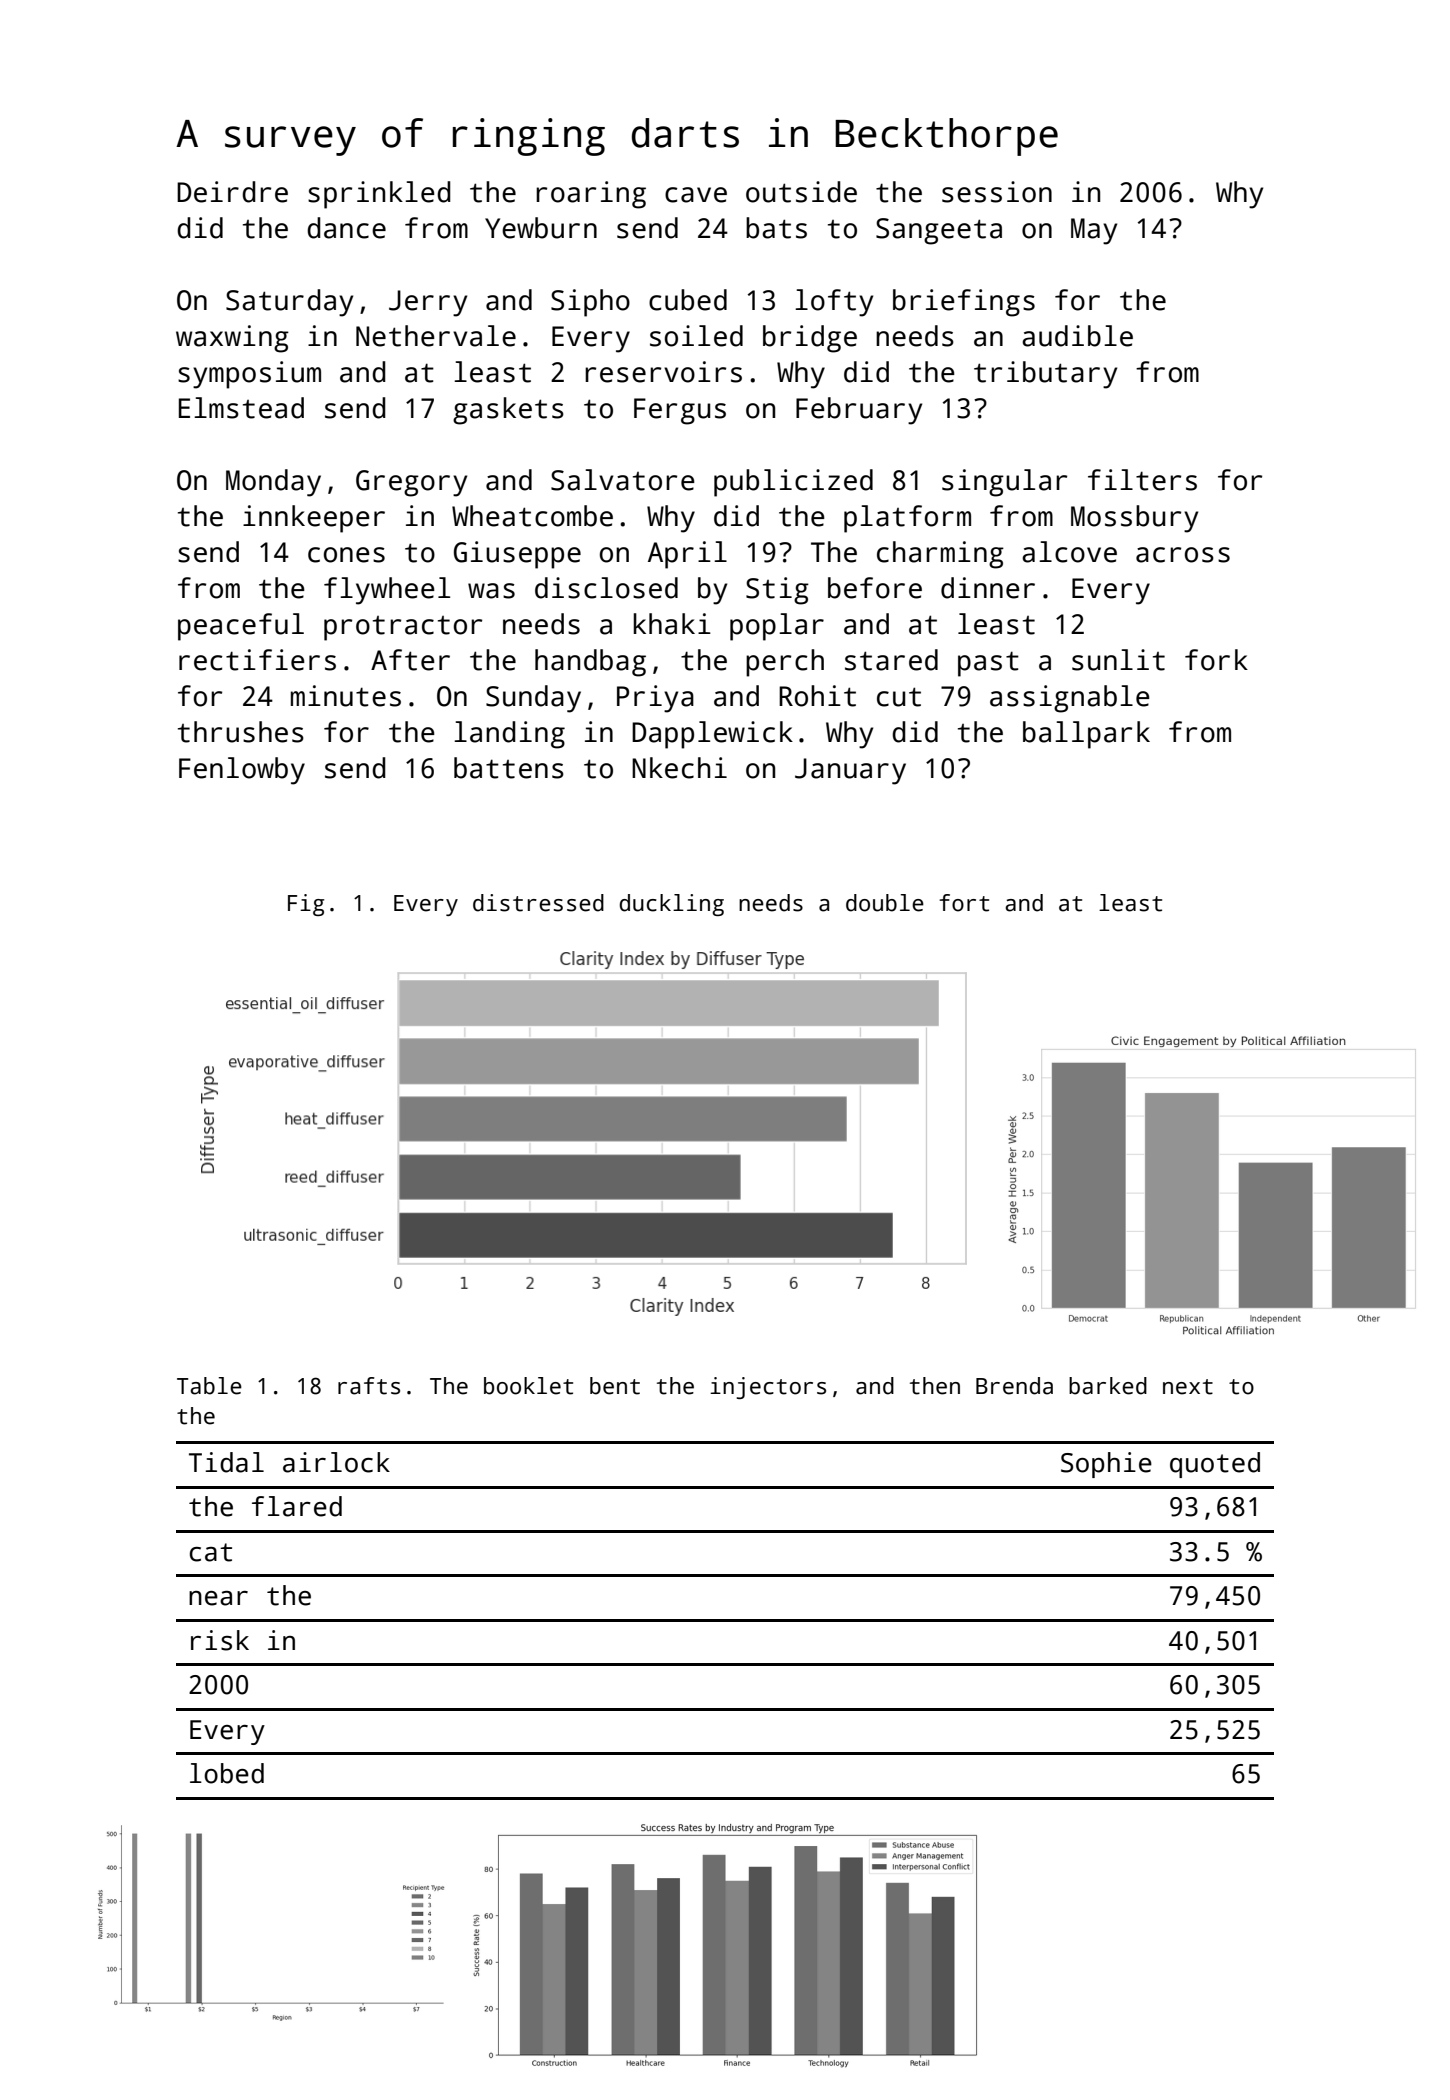 This screenshot has width=1450, height=2100. I want to click on quoted, so click(1215, 1465).
